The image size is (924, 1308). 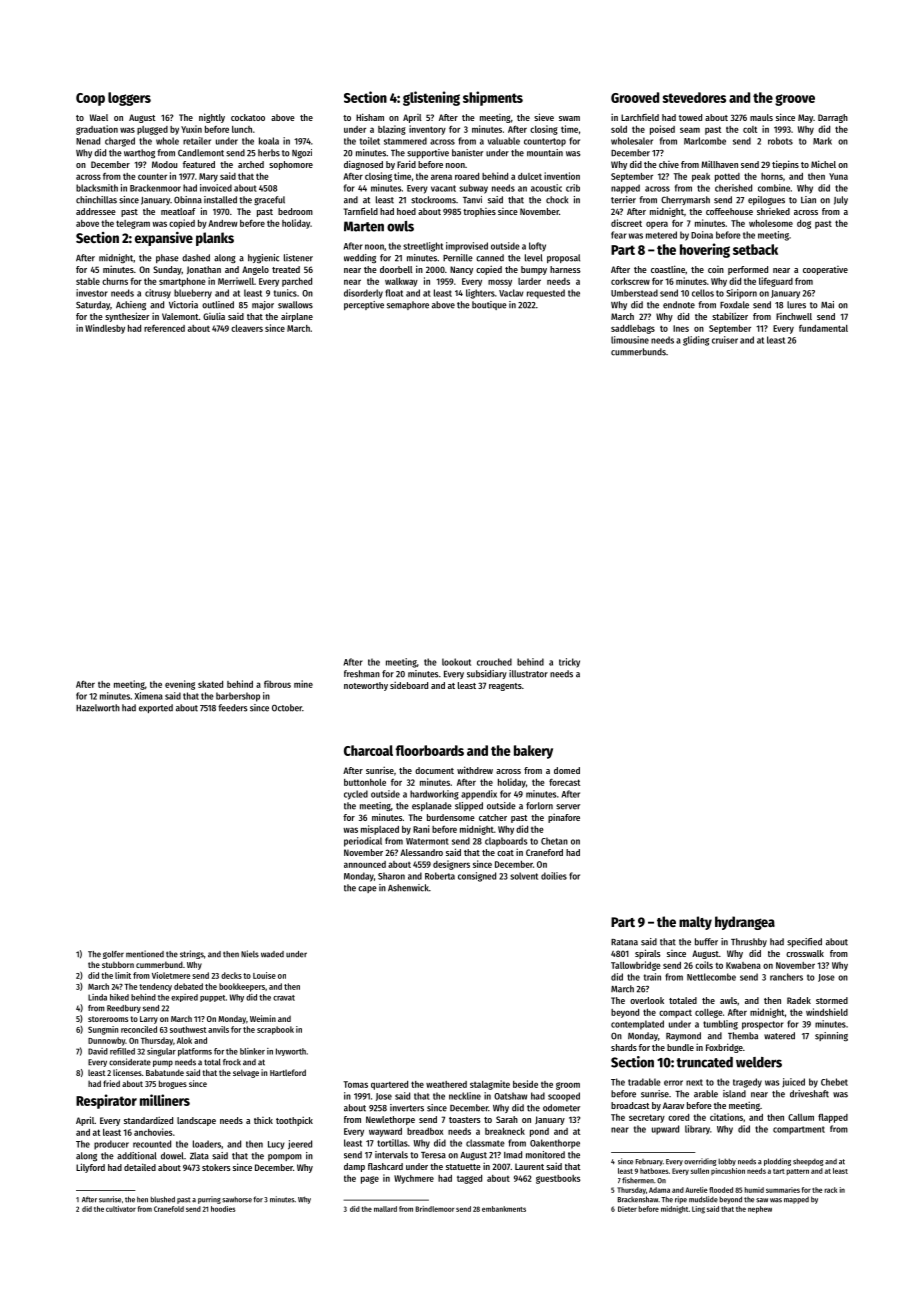 I want to click on Darragh, so click(x=833, y=118).
